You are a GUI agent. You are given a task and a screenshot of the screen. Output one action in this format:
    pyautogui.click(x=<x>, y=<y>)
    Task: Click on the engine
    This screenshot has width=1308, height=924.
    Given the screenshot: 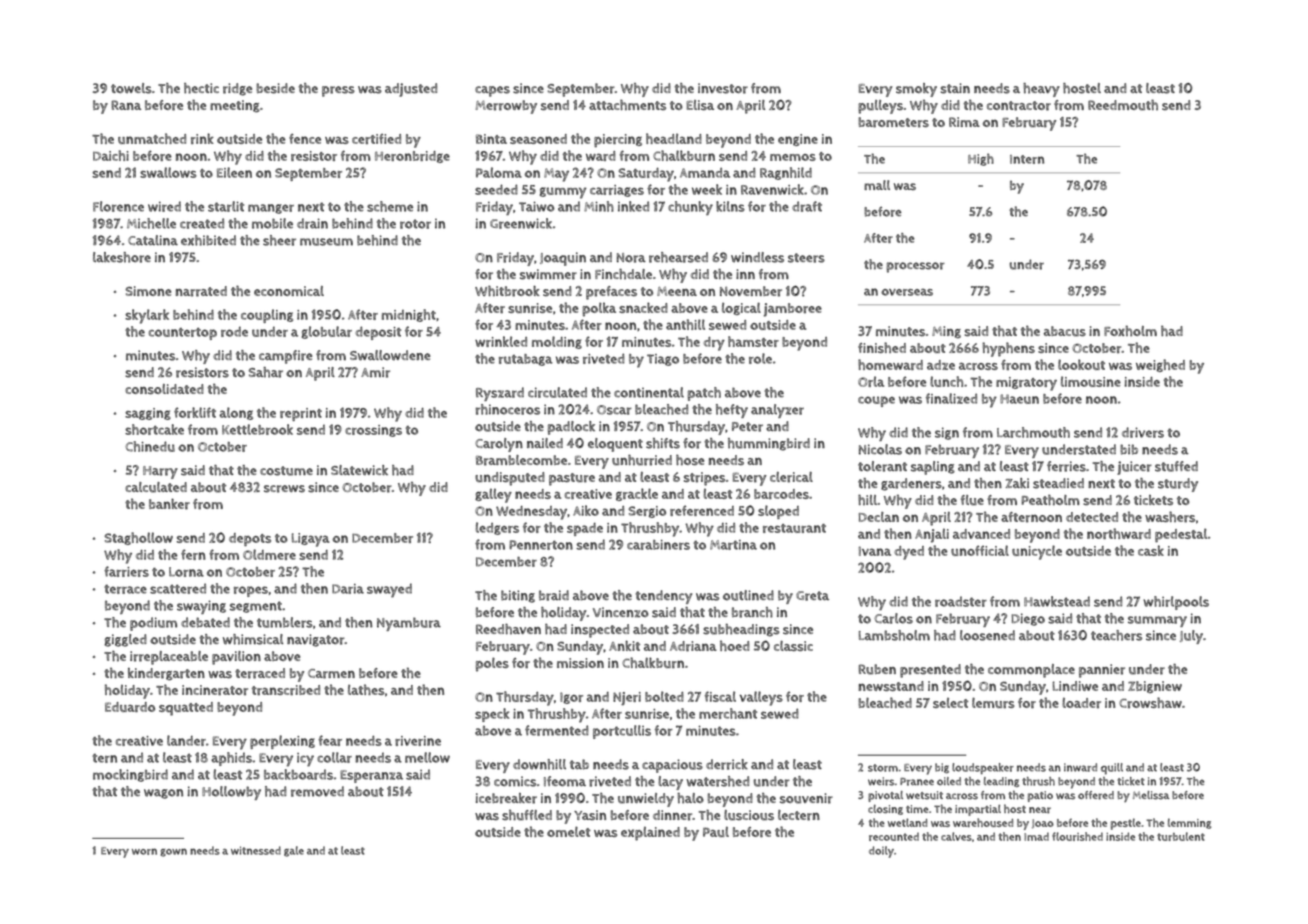 What is the action you would take?
    pyautogui.click(x=798, y=140)
